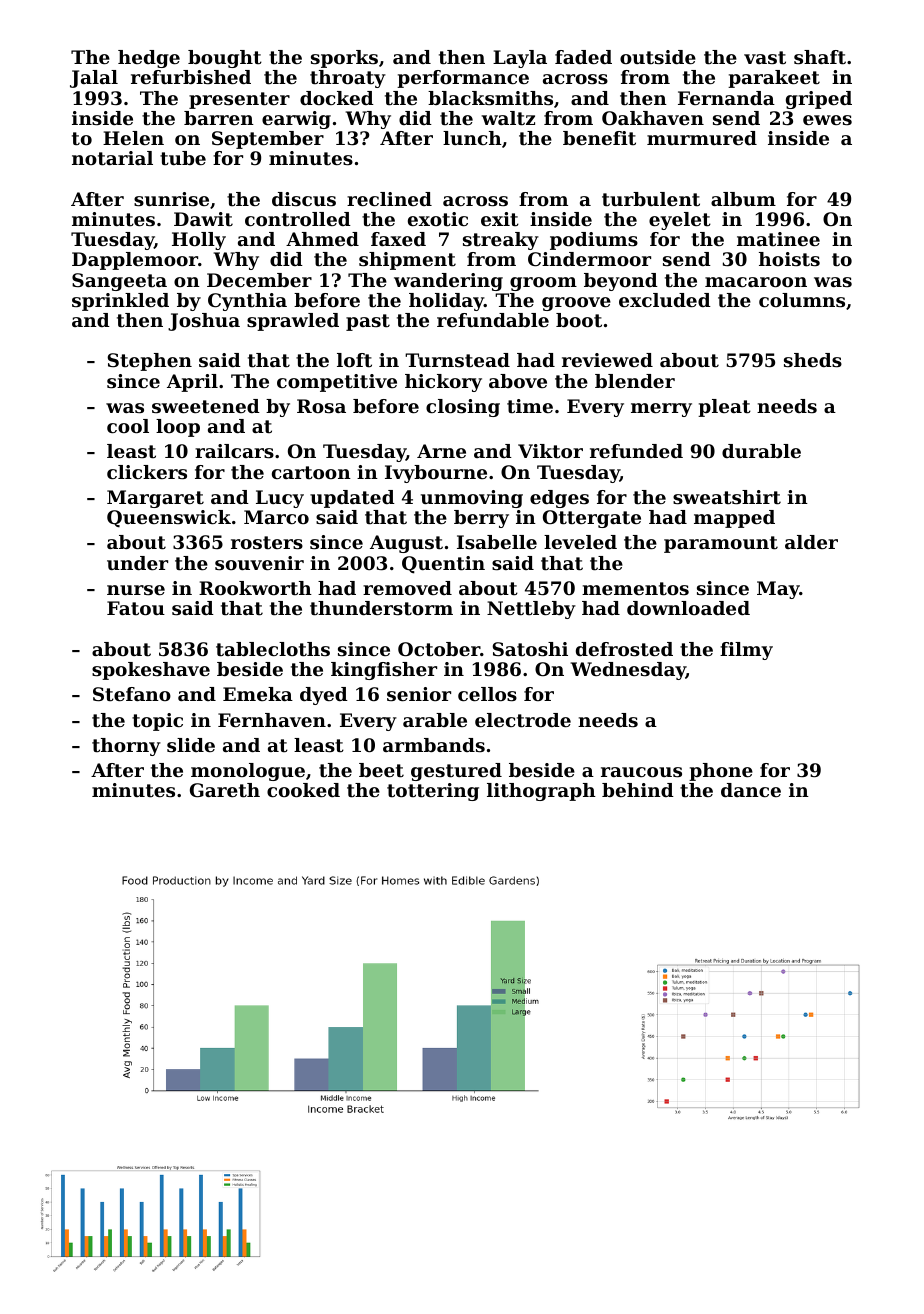  I want to click on murmured, so click(702, 138).
